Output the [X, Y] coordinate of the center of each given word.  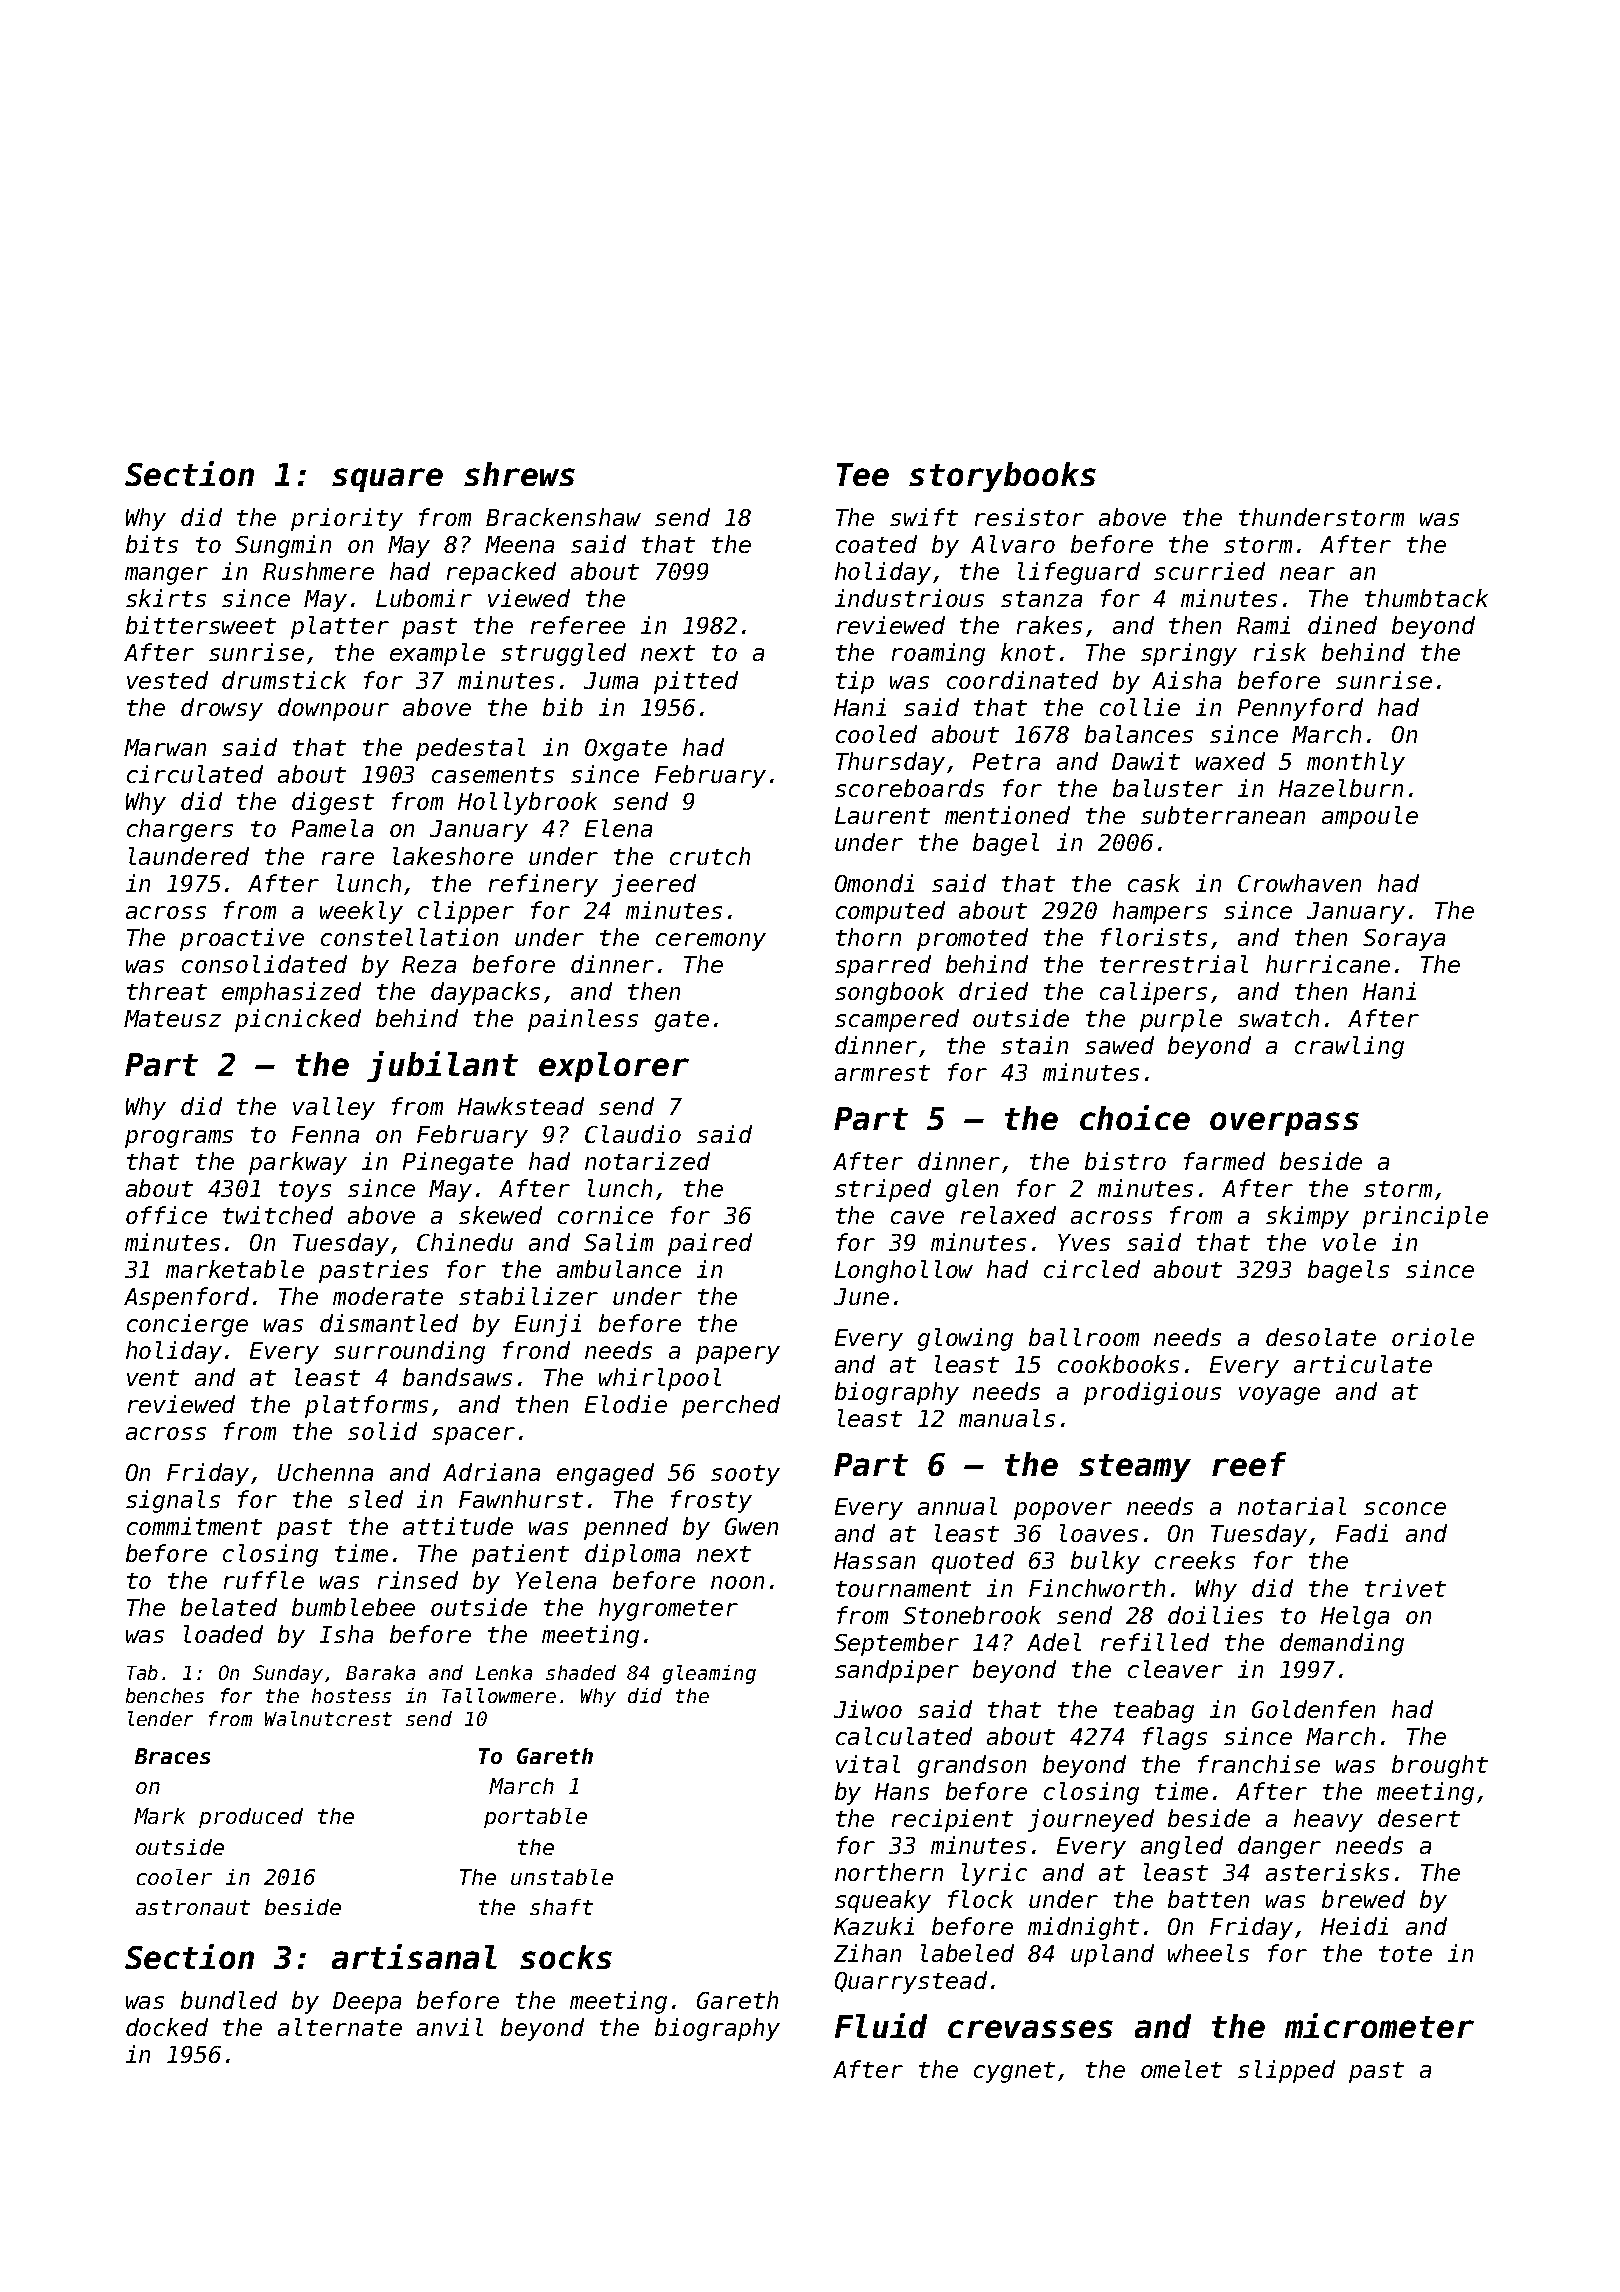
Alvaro [1013, 544]
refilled [1155, 1642]
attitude [458, 1526]
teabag [1154, 1711]
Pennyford [1300, 709]
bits [152, 544]
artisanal [414, 1956]
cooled [876, 734]
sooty [745, 1475]
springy [1189, 654]
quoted [973, 1562]
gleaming [709, 1674]
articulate [1363, 1364]
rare [348, 858]
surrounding [409, 1352]
